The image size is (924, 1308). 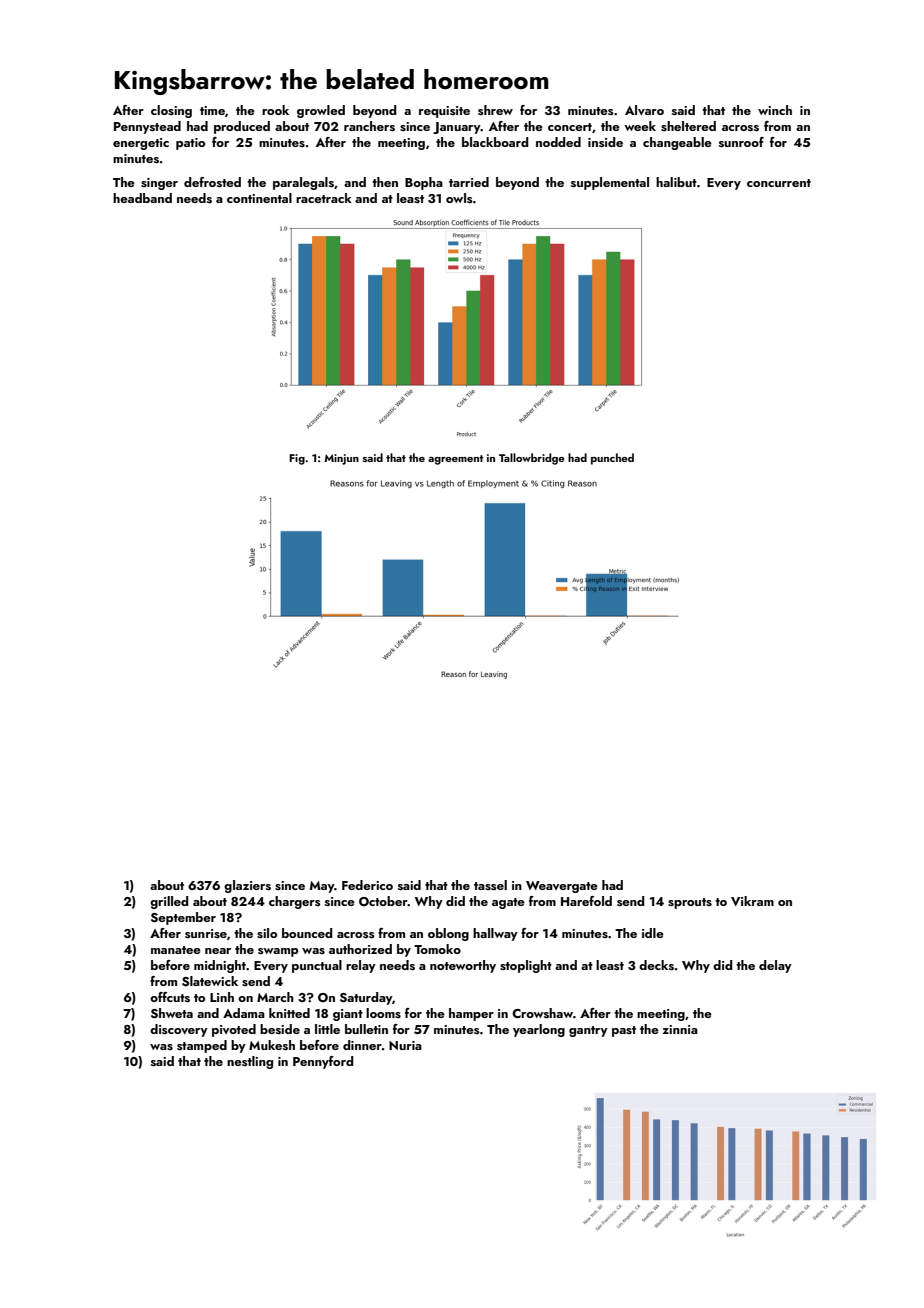 What do you see at coordinates (324, 198) in the screenshot?
I see `racetrack` at bounding box center [324, 198].
